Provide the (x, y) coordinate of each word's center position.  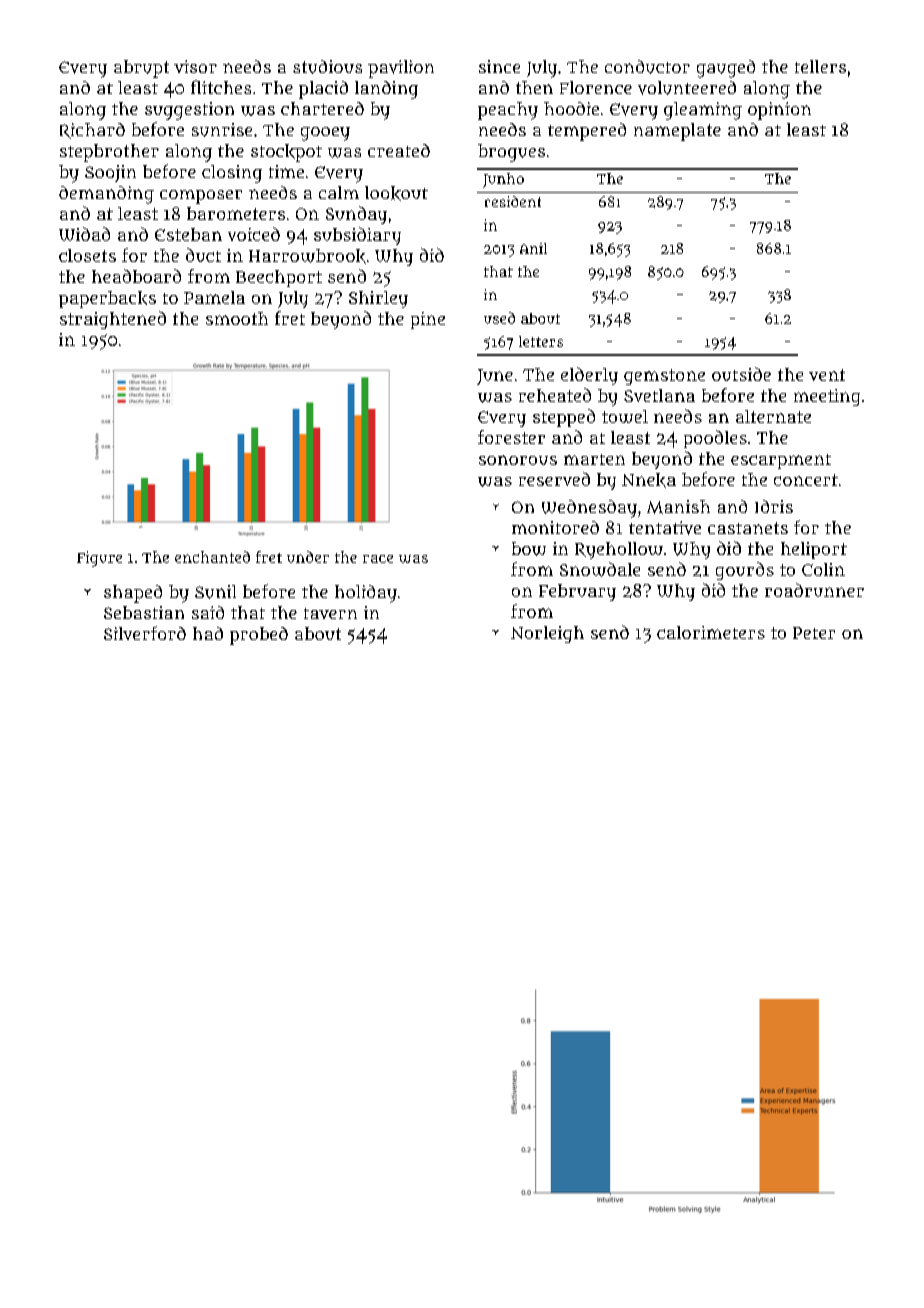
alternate (773, 416)
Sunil (215, 592)
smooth (237, 318)
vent (827, 375)
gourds (745, 571)
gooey (325, 134)
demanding (106, 195)
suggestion (189, 111)
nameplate (677, 132)
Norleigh (547, 634)
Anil (533, 248)
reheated (555, 395)
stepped (564, 418)
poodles (715, 439)
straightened (113, 320)
